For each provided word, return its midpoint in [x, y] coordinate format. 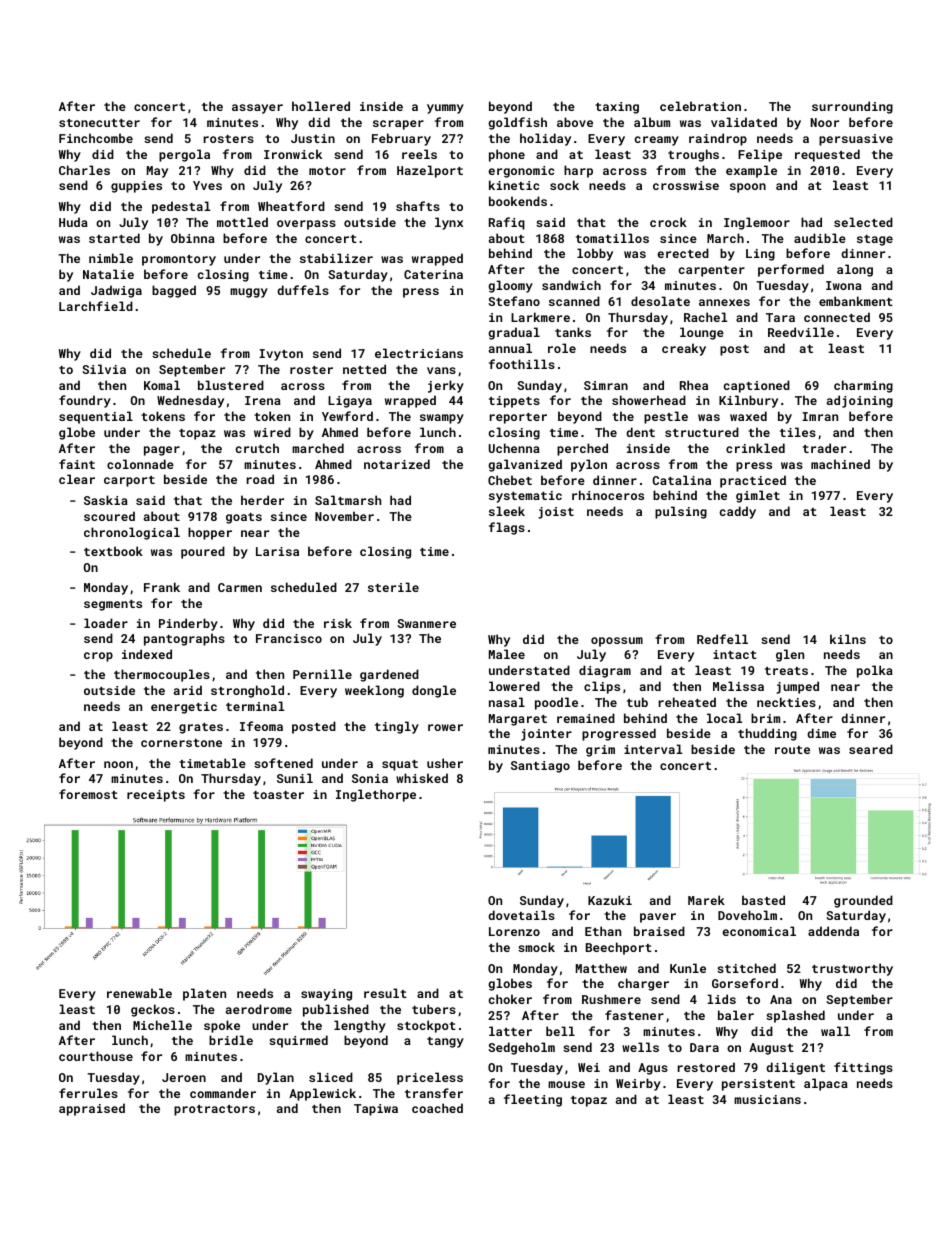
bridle [231, 1040]
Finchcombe [96, 138]
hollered [321, 106]
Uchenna [514, 448]
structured [702, 432]
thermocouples [162, 675]
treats [786, 671]
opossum [617, 642]
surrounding [852, 107]
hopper [210, 533]
